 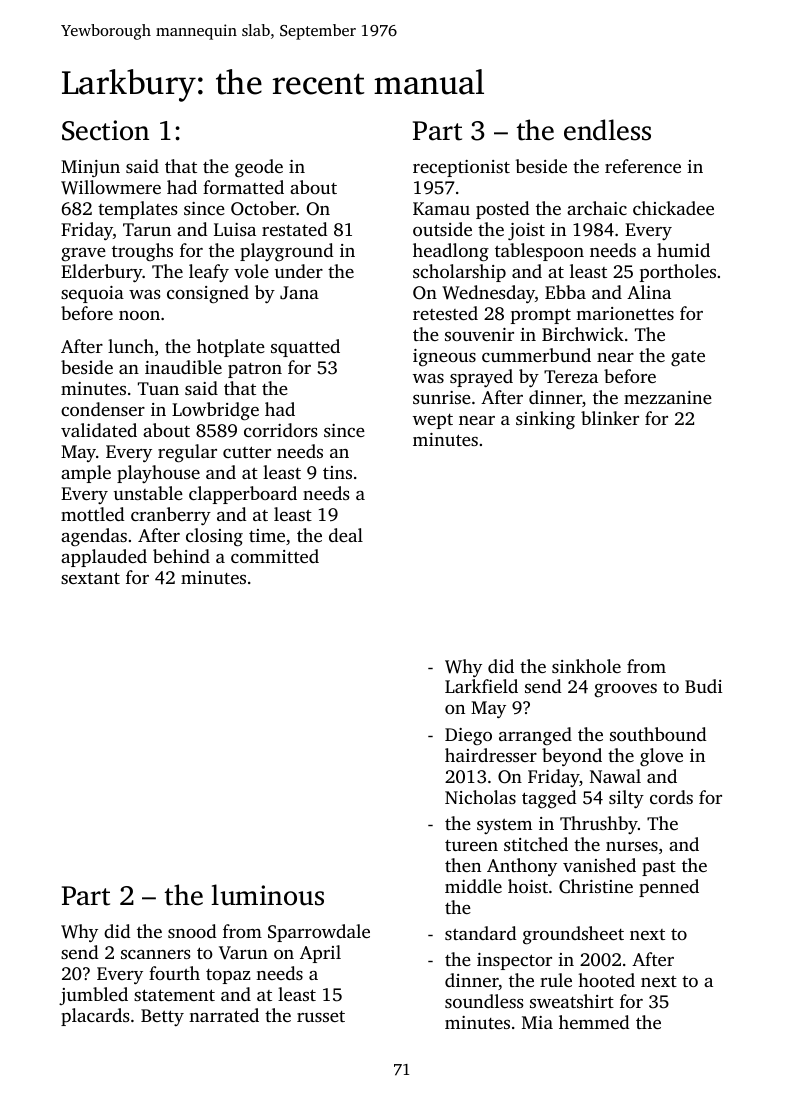 What do you see at coordinates (275, 556) in the image?
I see `committed` at bounding box center [275, 556].
